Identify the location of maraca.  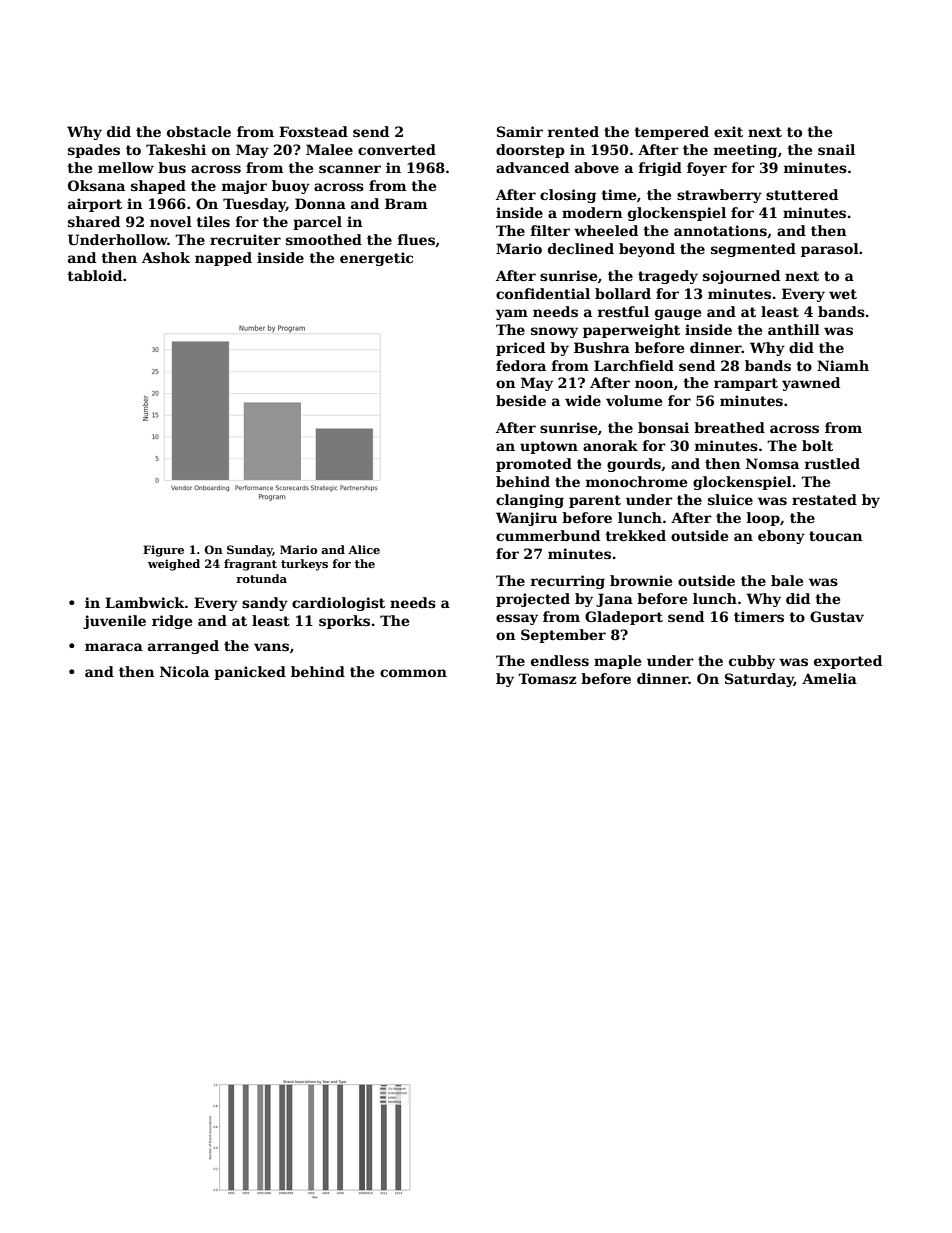
(114, 647).
